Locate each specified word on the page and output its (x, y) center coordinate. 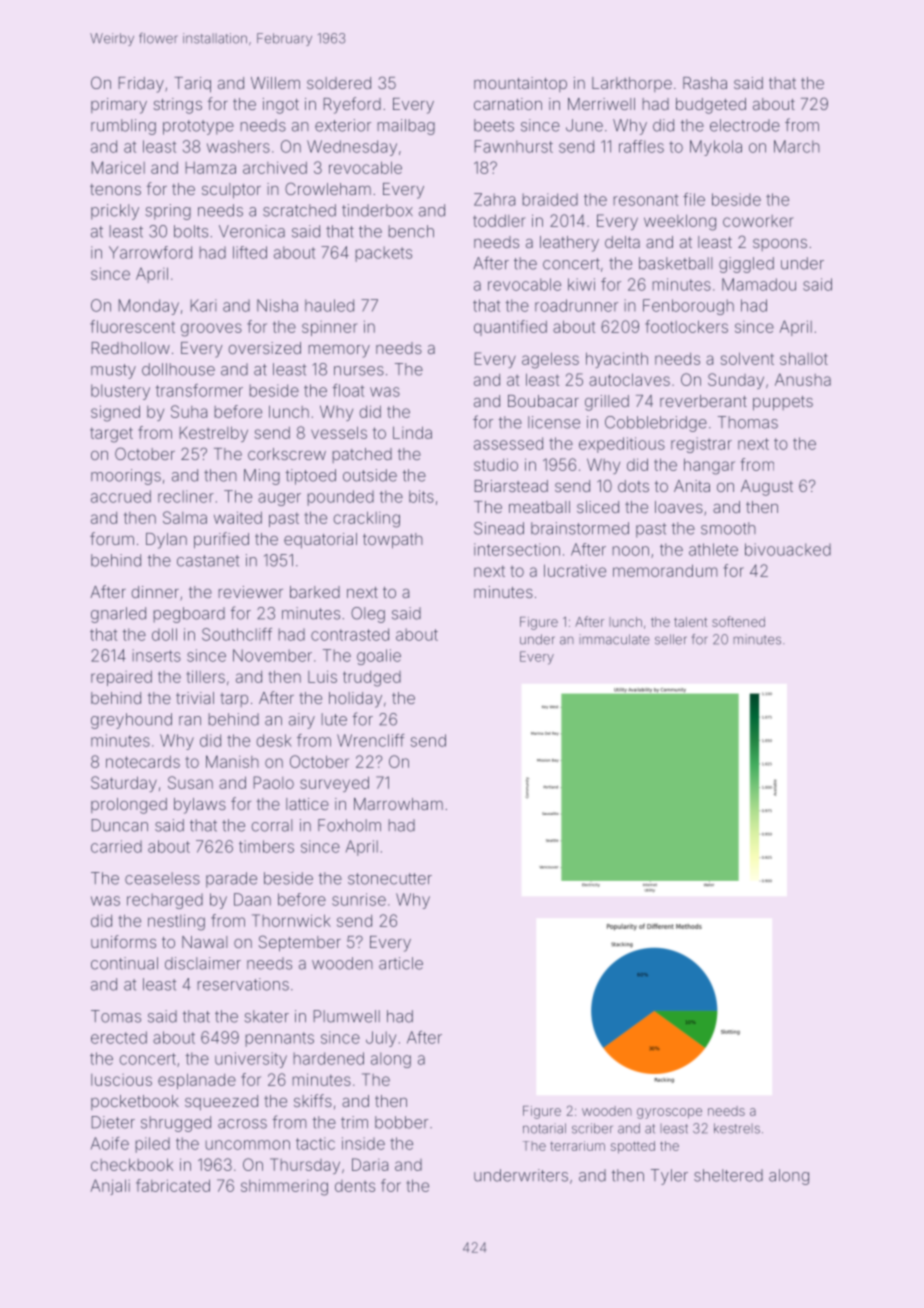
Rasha (705, 83)
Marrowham (398, 804)
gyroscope (669, 1113)
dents (355, 1186)
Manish (232, 761)
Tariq (192, 85)
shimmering (284, 1187)
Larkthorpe (632, 84)
